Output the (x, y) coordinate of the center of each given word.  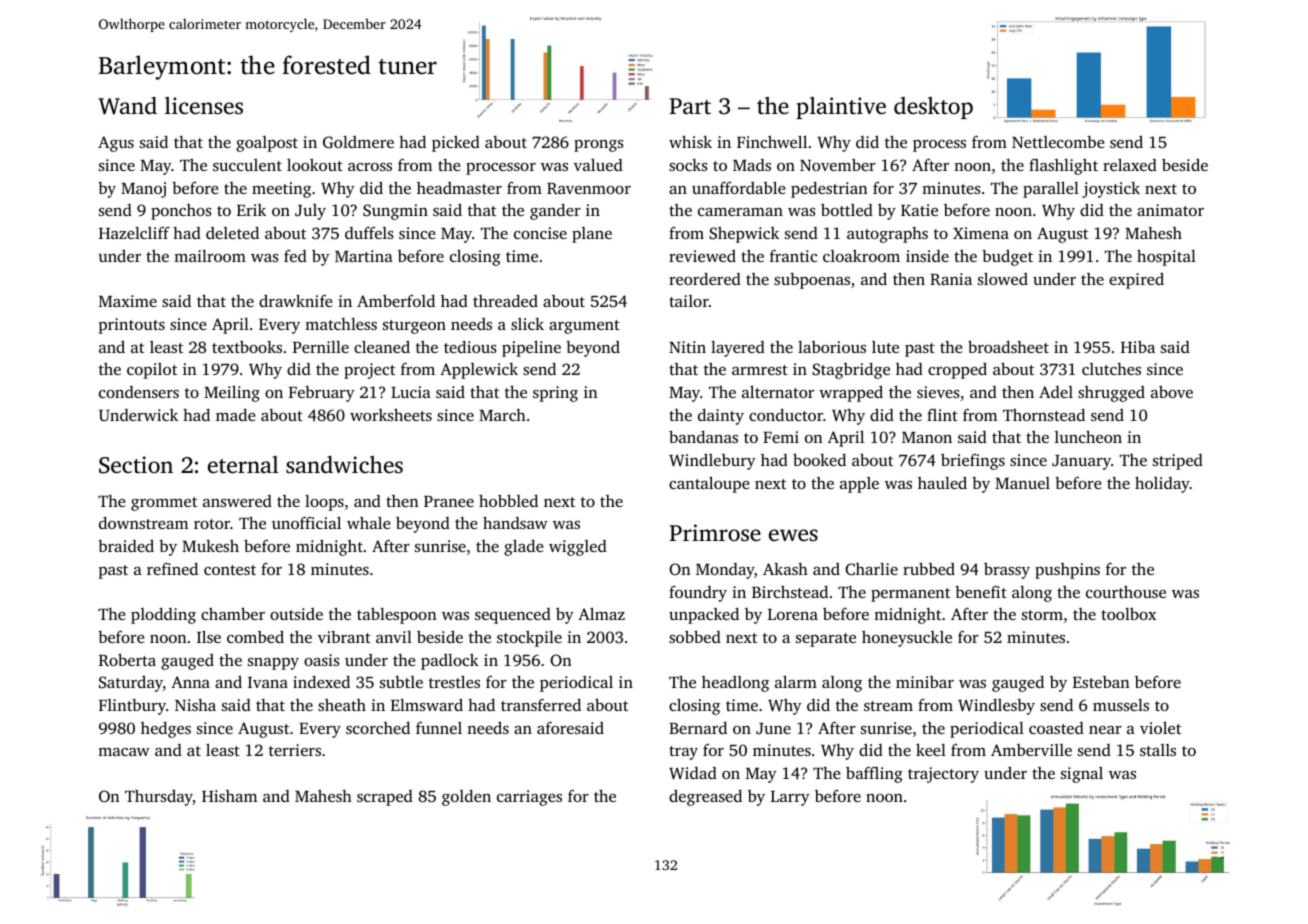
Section (136, 465)
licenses (204, 106)
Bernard (698, 727)
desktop (933, 108)
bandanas (703, 436)
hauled (942, 482)
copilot (152, 371)
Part (690, 106)
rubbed (929, 568)
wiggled (578, 548)
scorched (378, 727)
